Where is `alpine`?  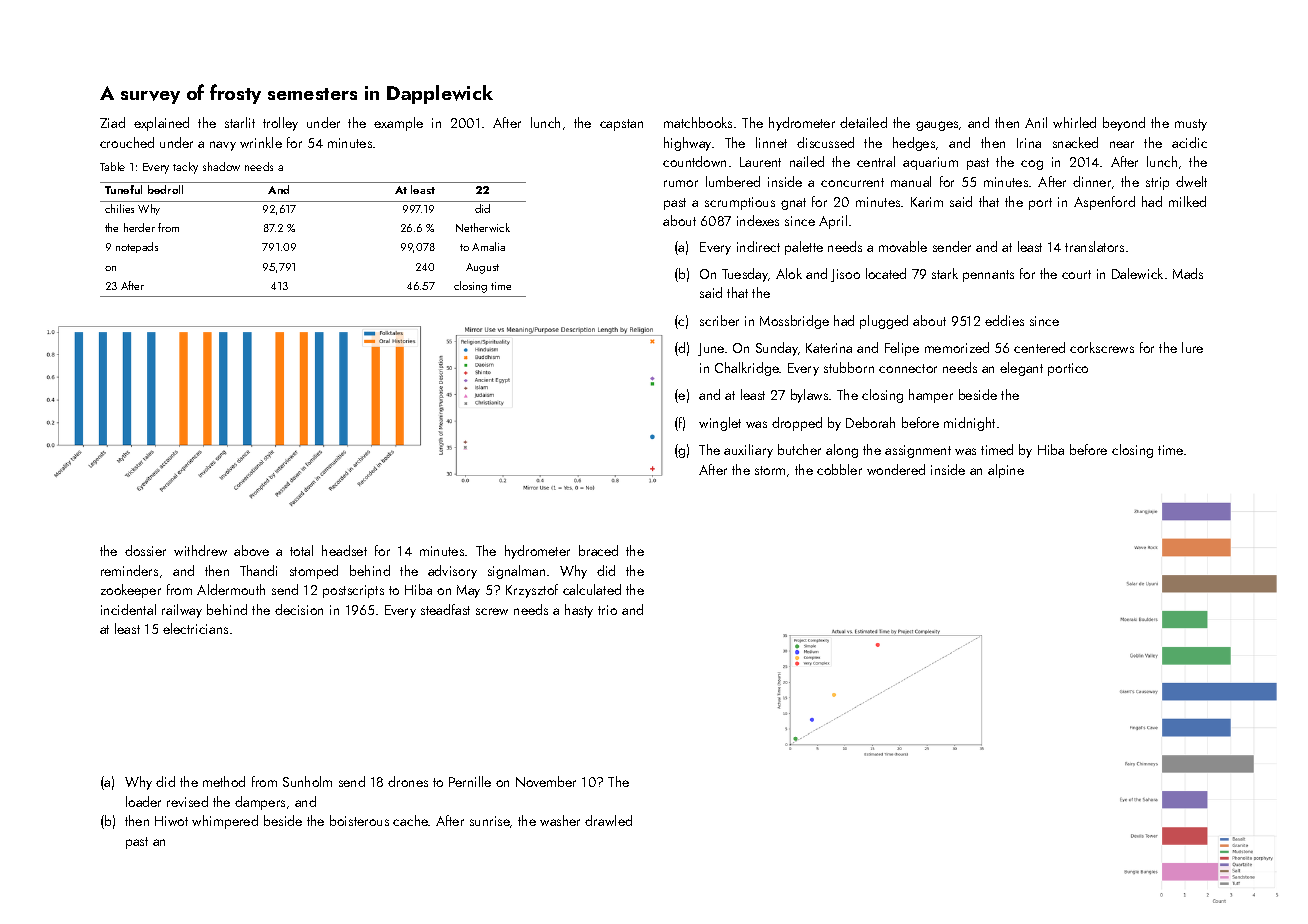
alpine is located at coordinates (1006, 471).
